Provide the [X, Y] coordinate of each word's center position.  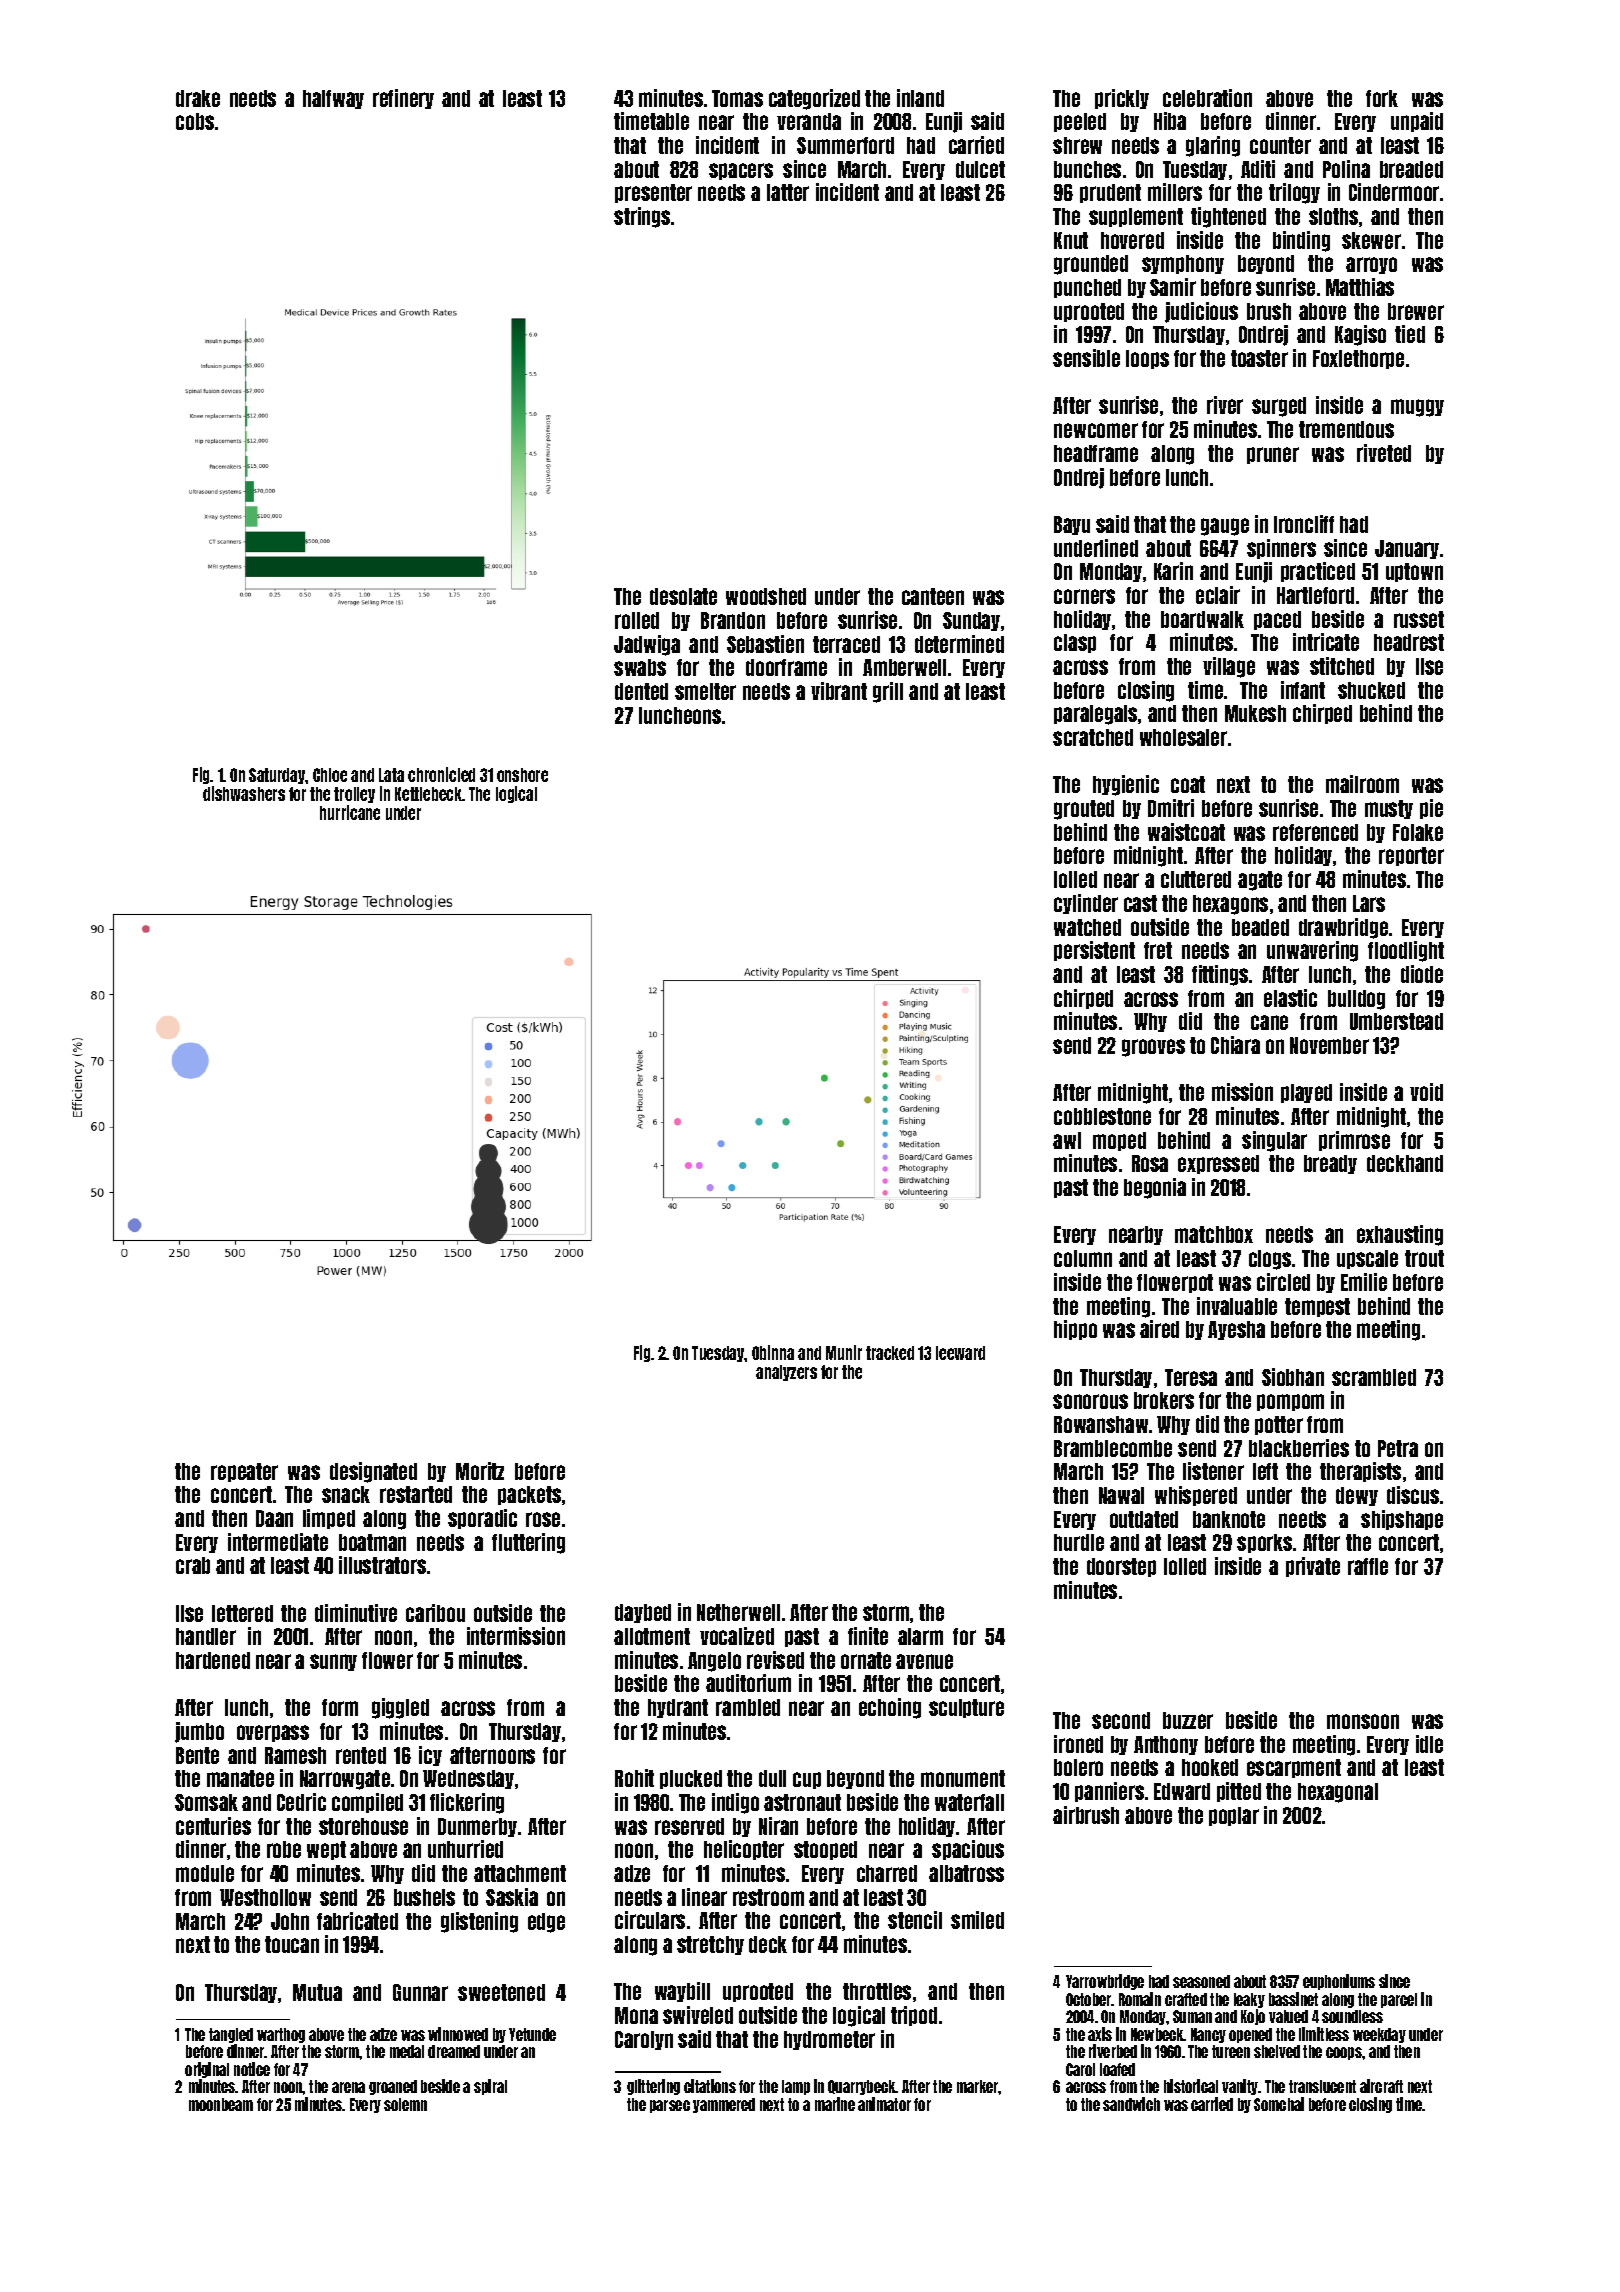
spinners [1281, 549]
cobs [195, 121]
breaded [1411, 169]
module [205, 1873]
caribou [435, 1613]
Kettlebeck [429, 794]
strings [642, 217]
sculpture [966, 1708]
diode [1422, 974]
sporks [1264, 1543]
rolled [637, 620]
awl [1067, 1140]
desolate [683, 596]
